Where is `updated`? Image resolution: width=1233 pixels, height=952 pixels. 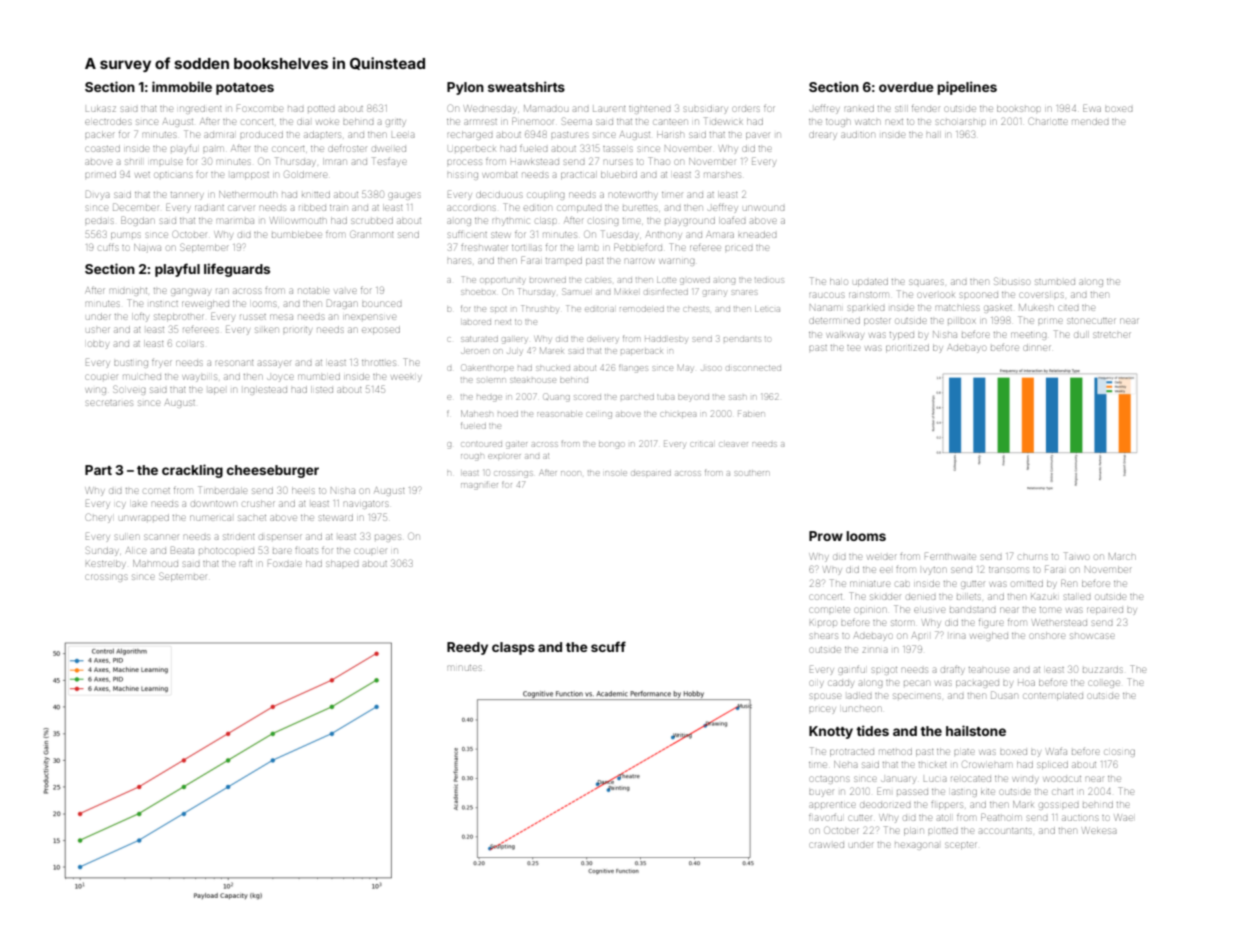 updated is located at coordinates (870, 281).
